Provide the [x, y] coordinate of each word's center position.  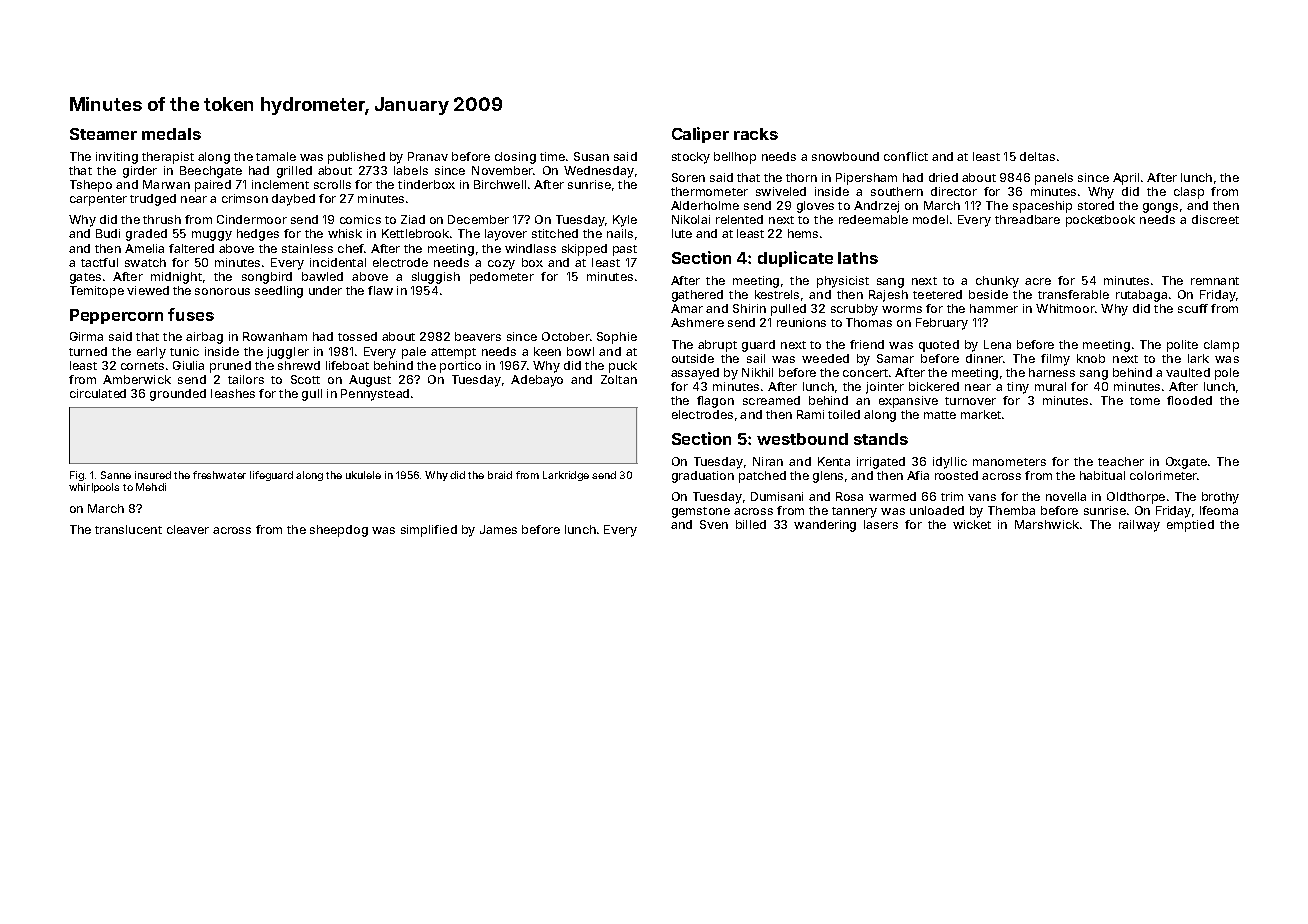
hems [803, 233]
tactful [99, 262]
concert [865, 373]
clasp [1189, 193]
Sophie [617, 338]
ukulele [363, 475]
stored [1096, 205]
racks [756, 134]
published [356, 158]
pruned [230, 367]
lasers [881, 524]
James [498, 529]
